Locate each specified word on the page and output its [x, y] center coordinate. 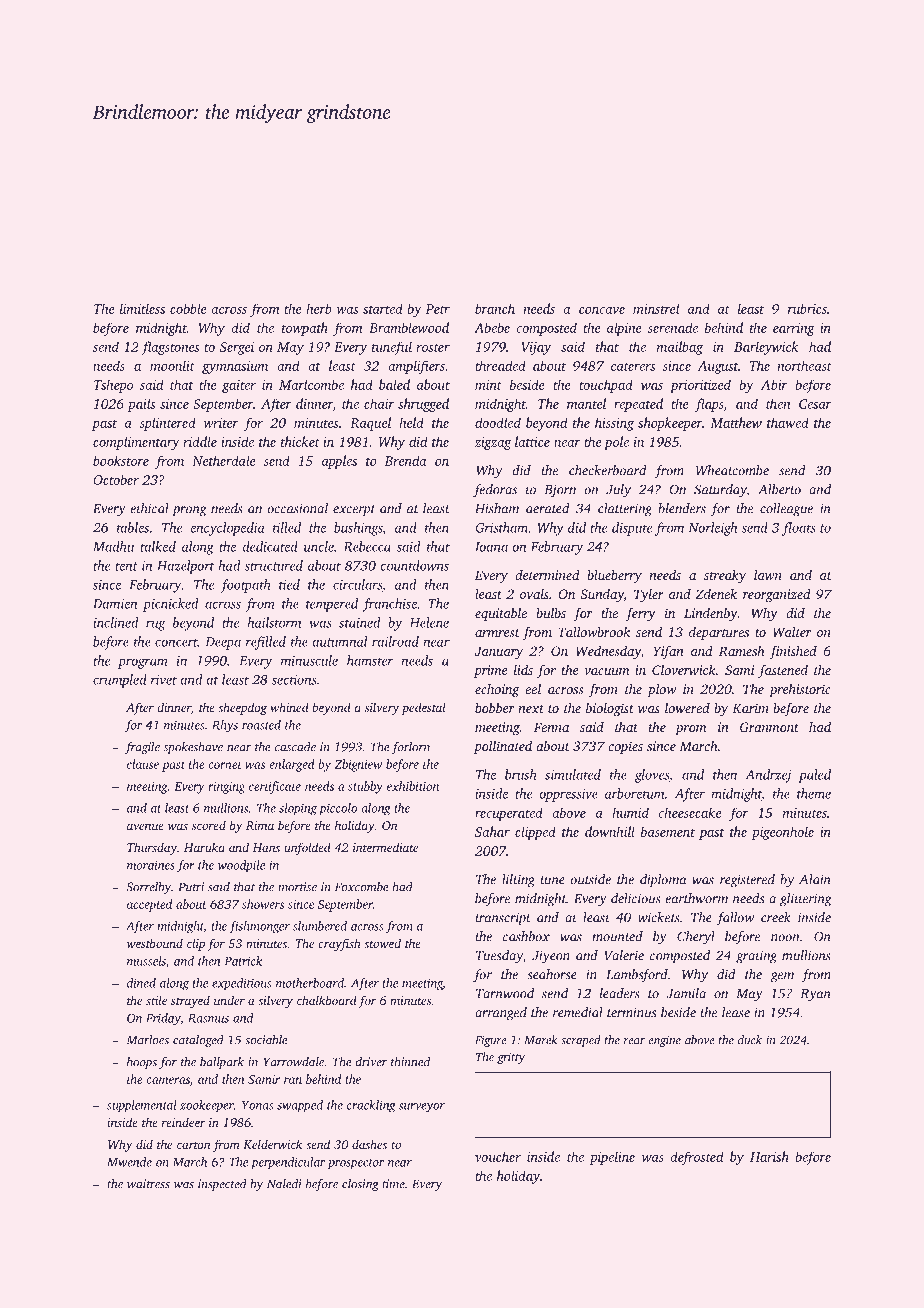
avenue [145, 826]
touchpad [606, 386]
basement [668, 831]
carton [193, 1145]
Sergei [237, 348]
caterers [633, 366]
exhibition [413, 786]
